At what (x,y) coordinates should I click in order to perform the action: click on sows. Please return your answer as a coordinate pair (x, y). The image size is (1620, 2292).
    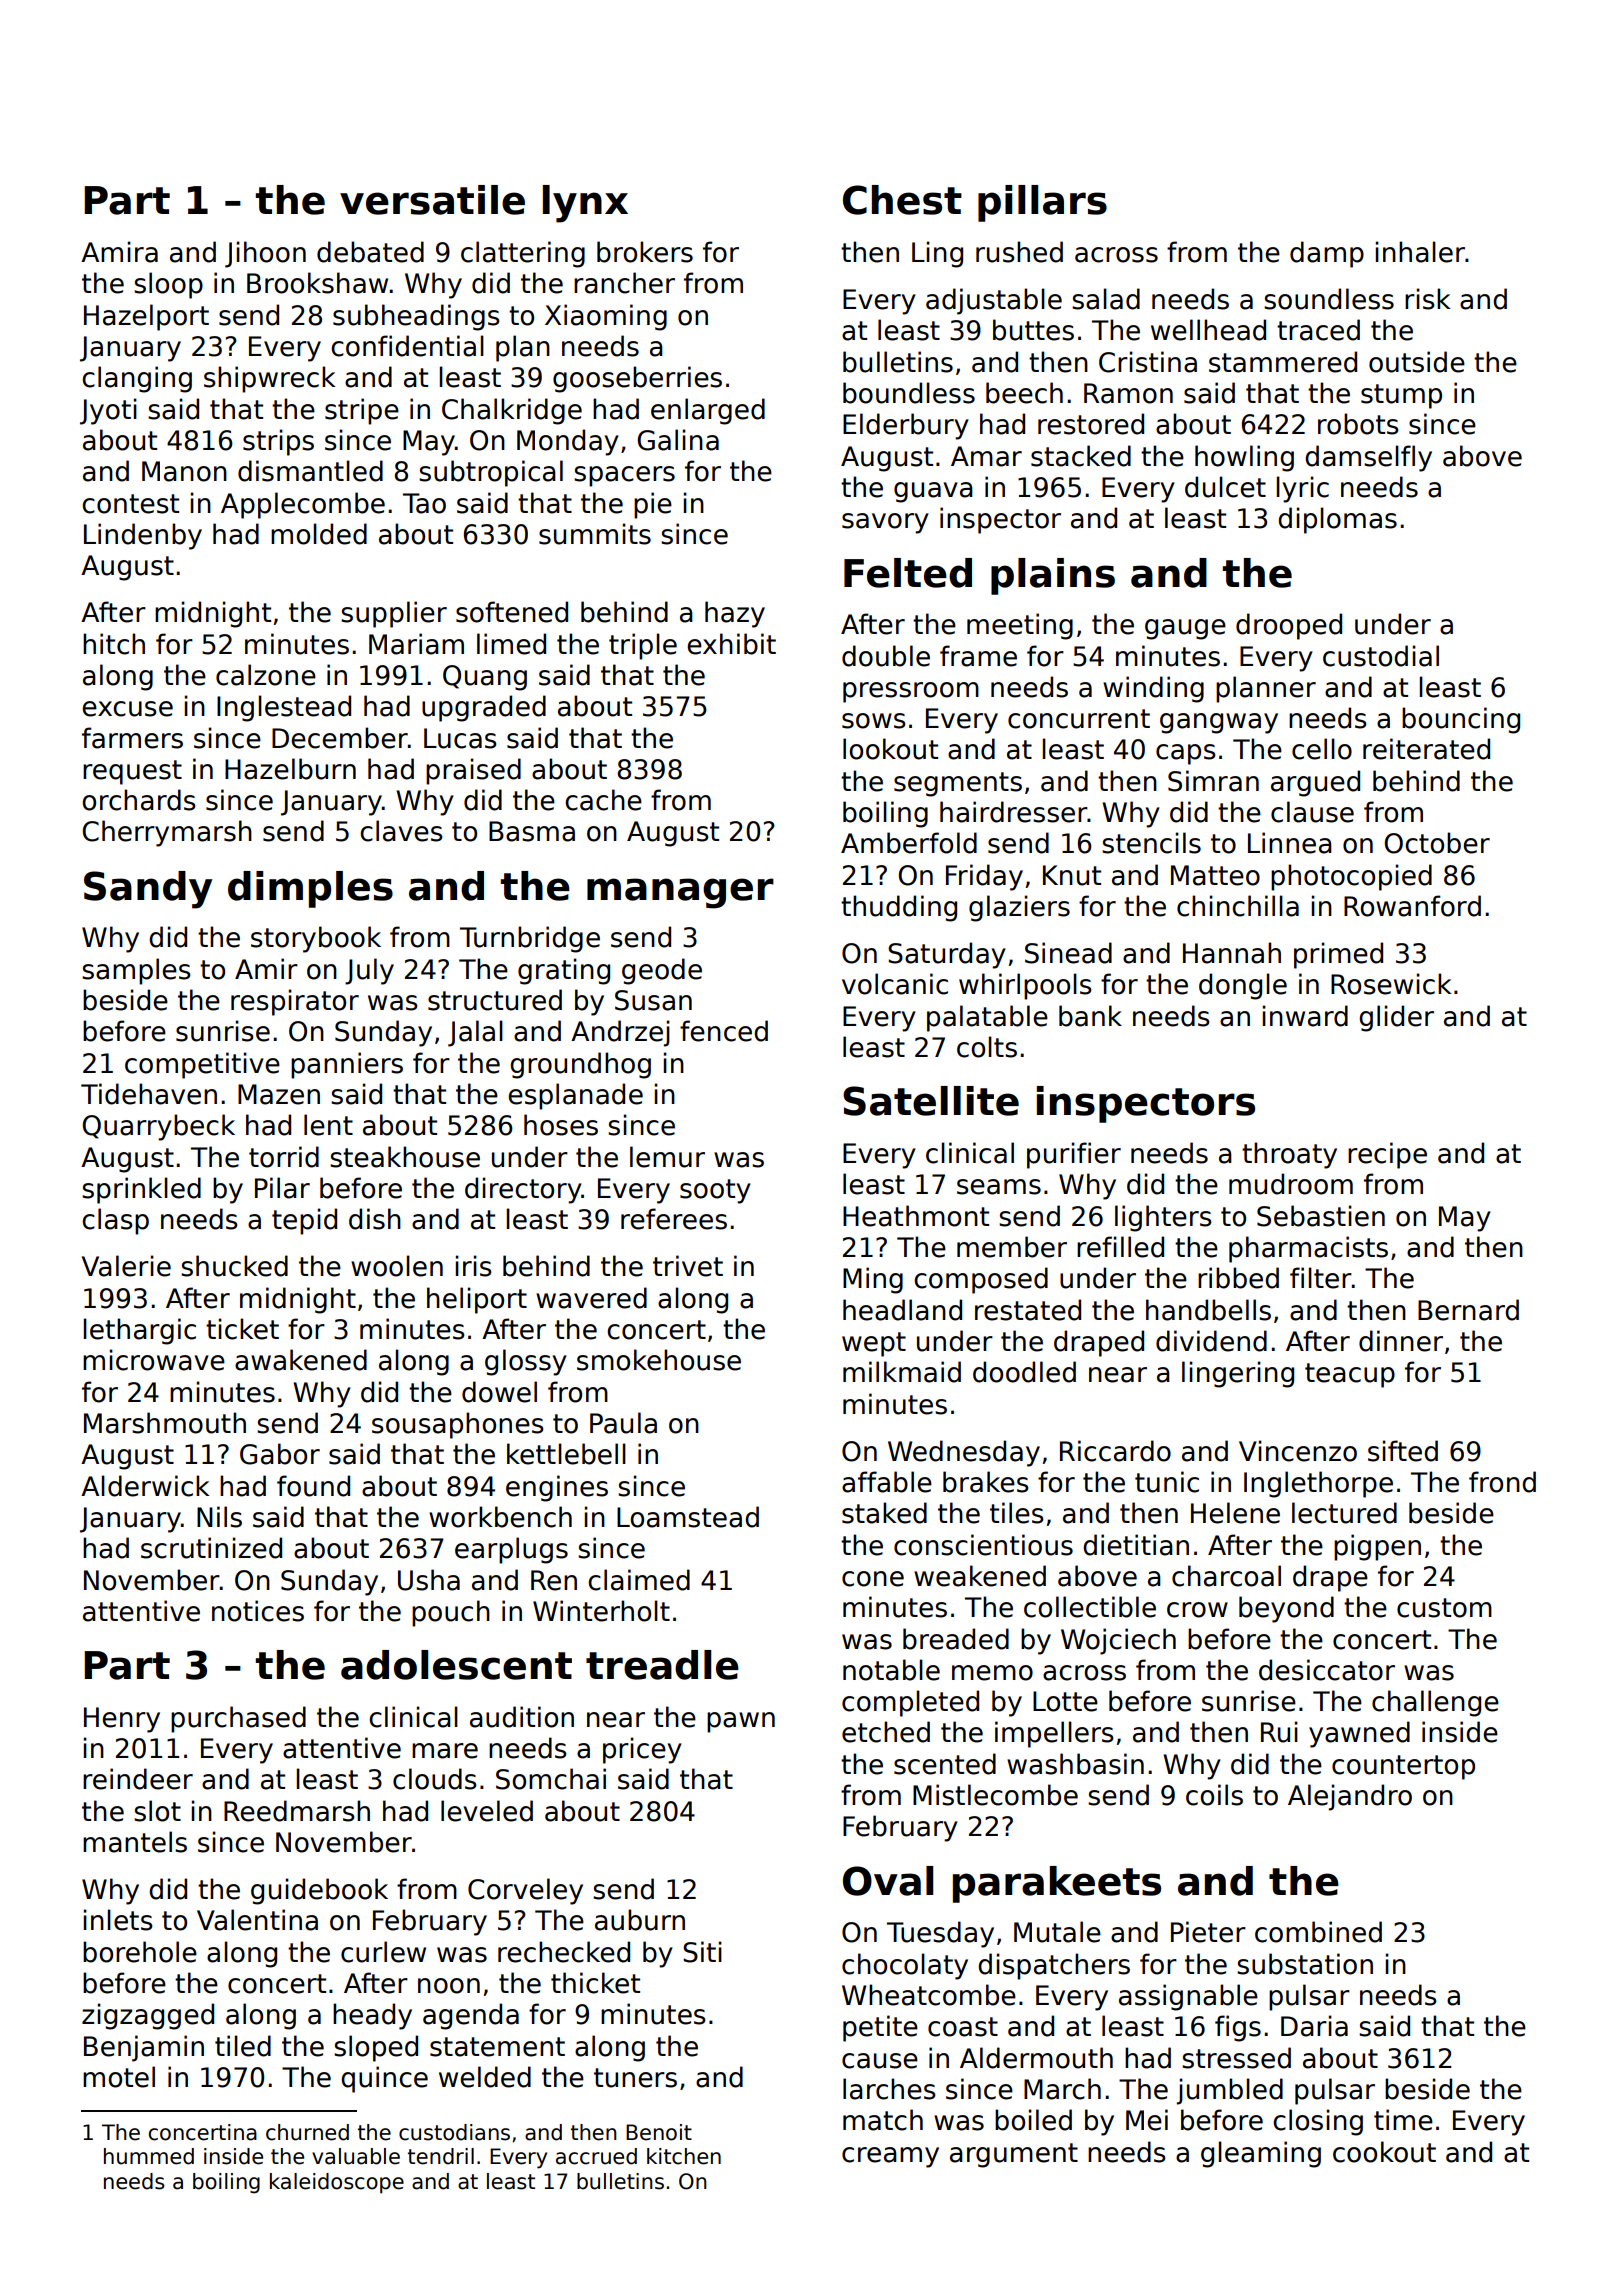
    Looking at the image, I should click on (874, 721).
